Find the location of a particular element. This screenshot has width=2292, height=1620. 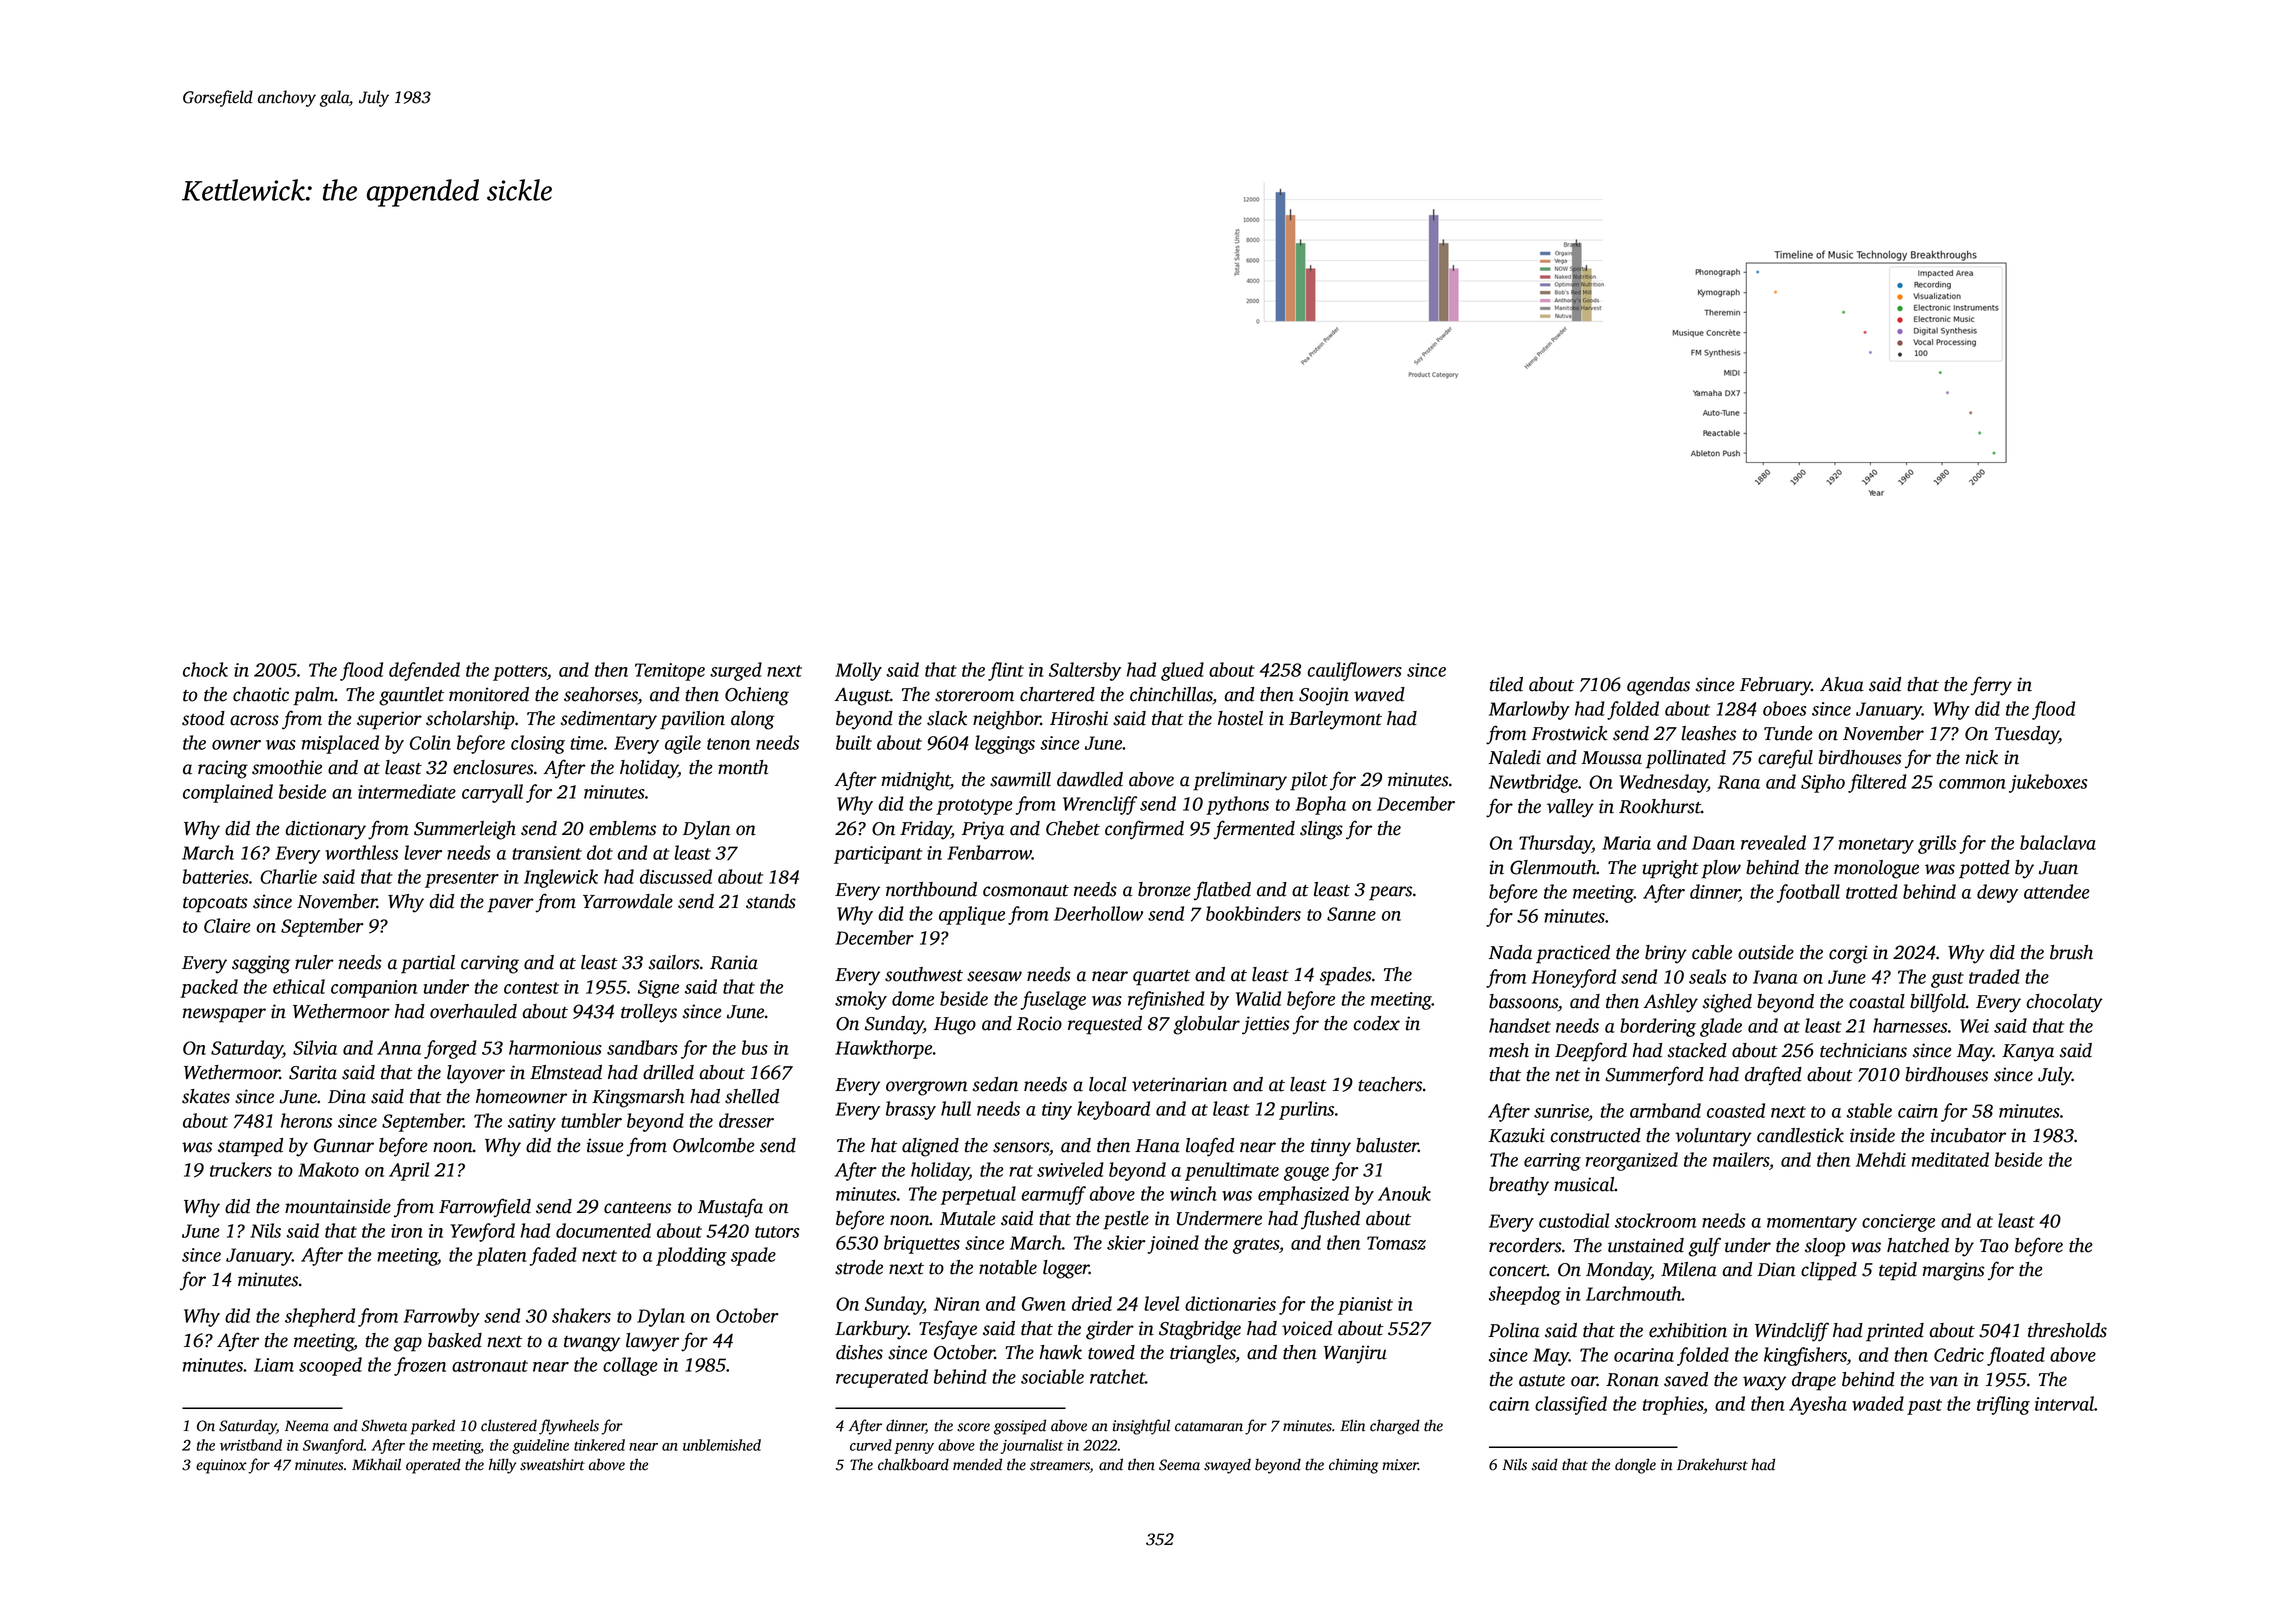

storeroom is located at coordinates (974, 696).
